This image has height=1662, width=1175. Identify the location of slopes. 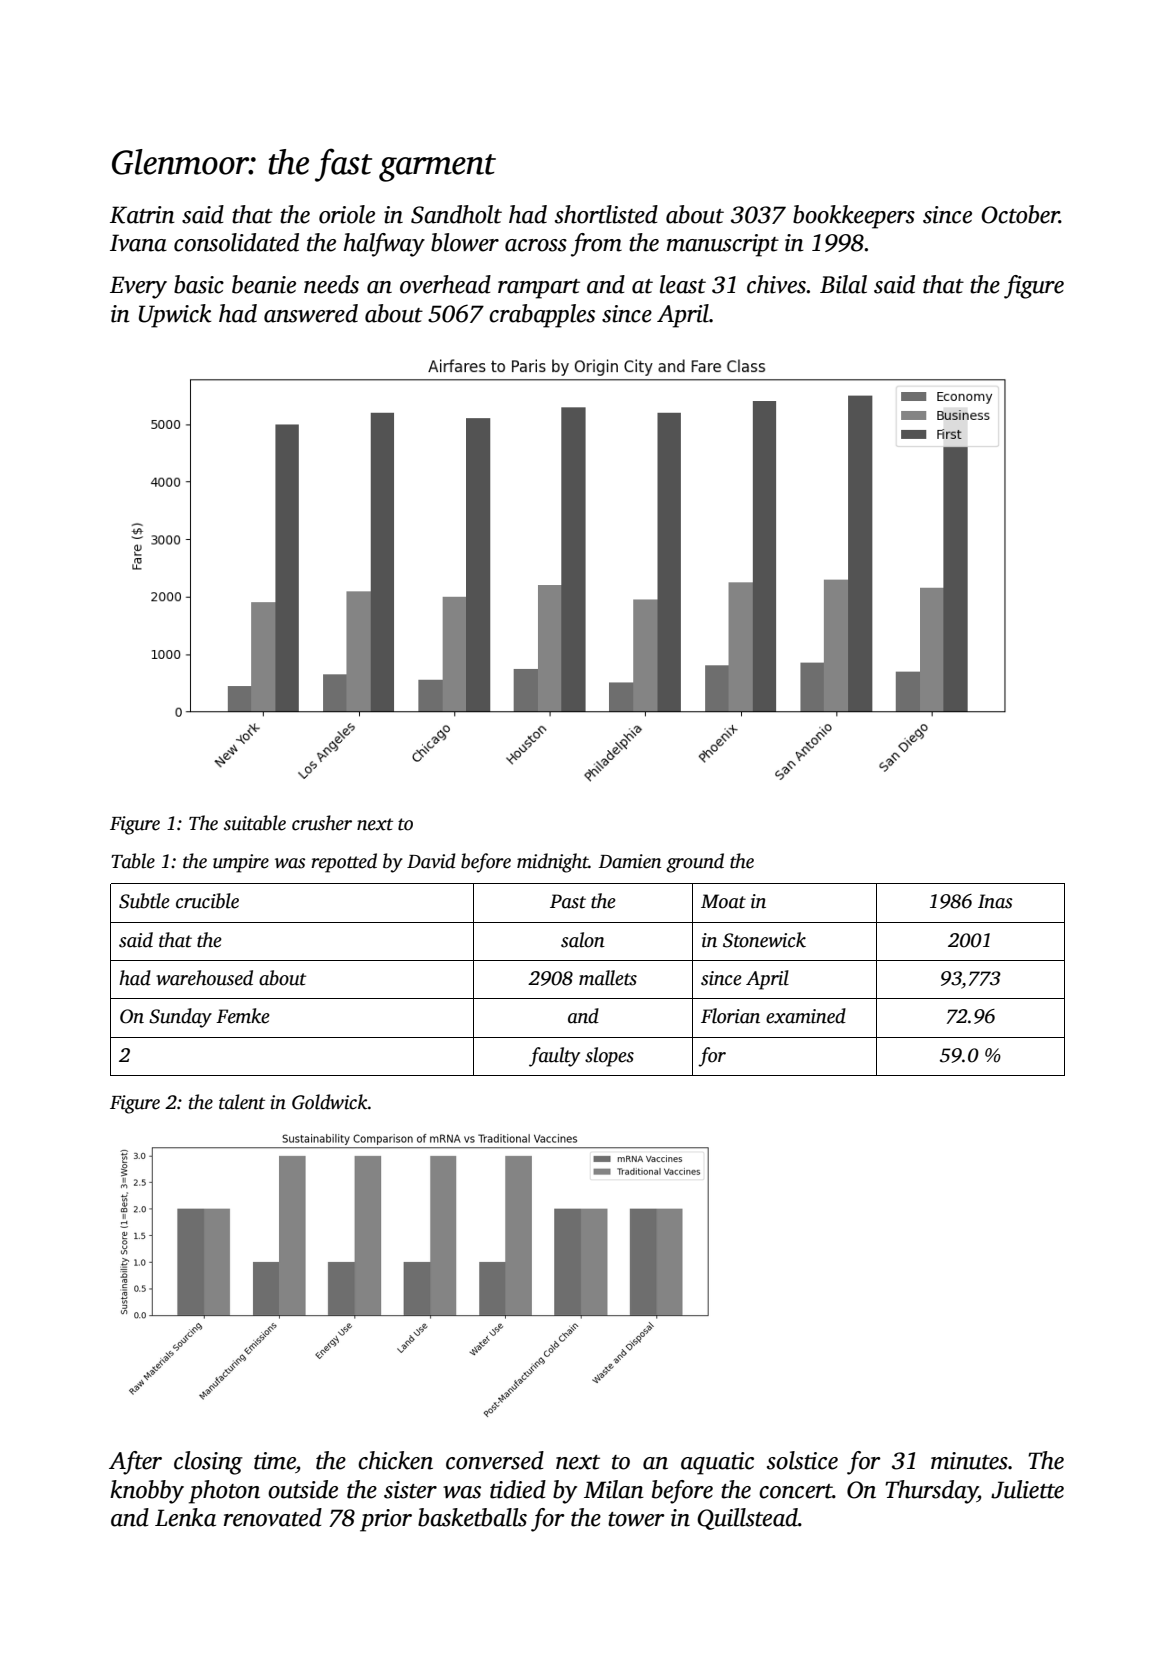
(609, 1057).
